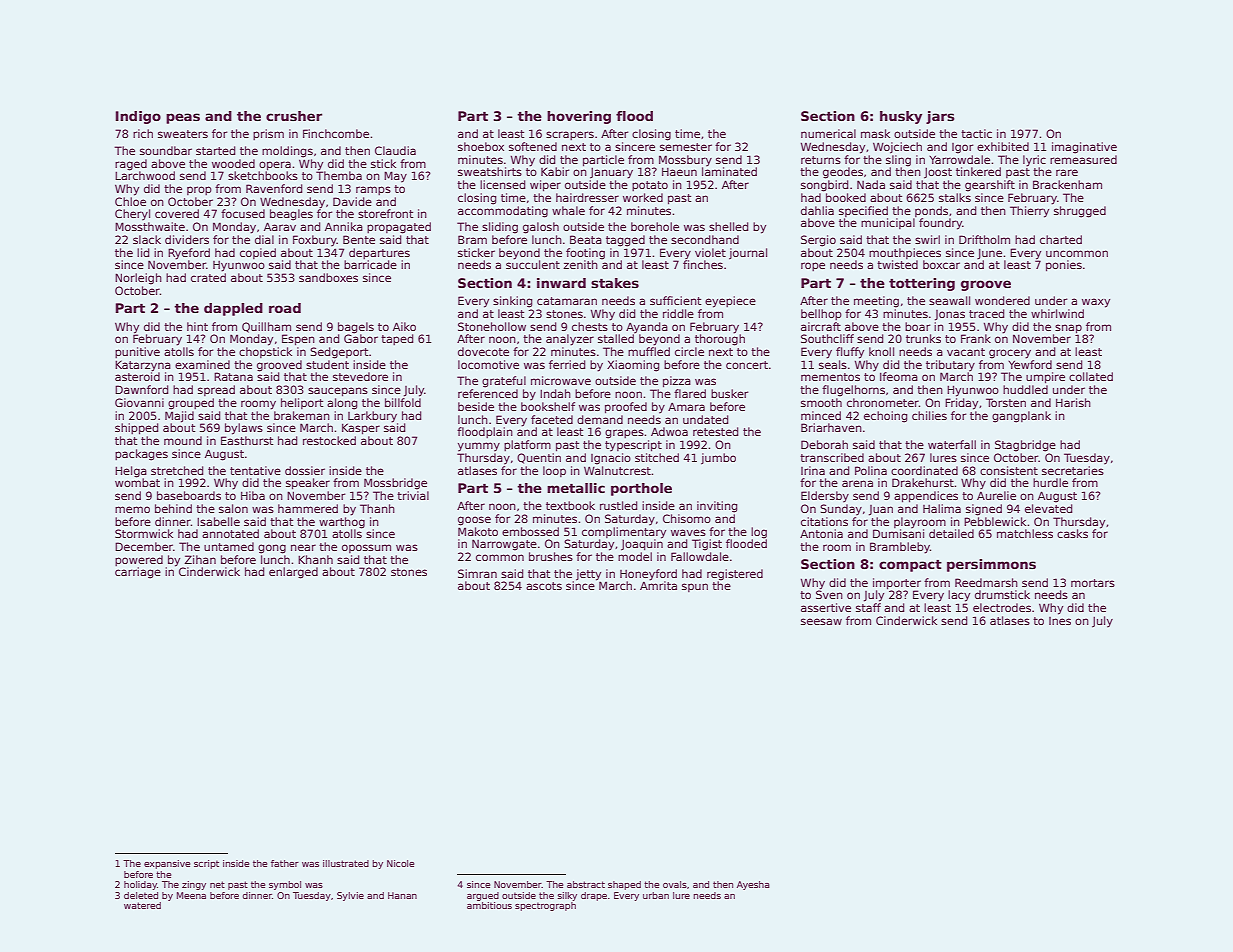 This image has width=1233, height=952. Describe the element at coordinates (530, 531) in the image. I see `embossed` at that location.
